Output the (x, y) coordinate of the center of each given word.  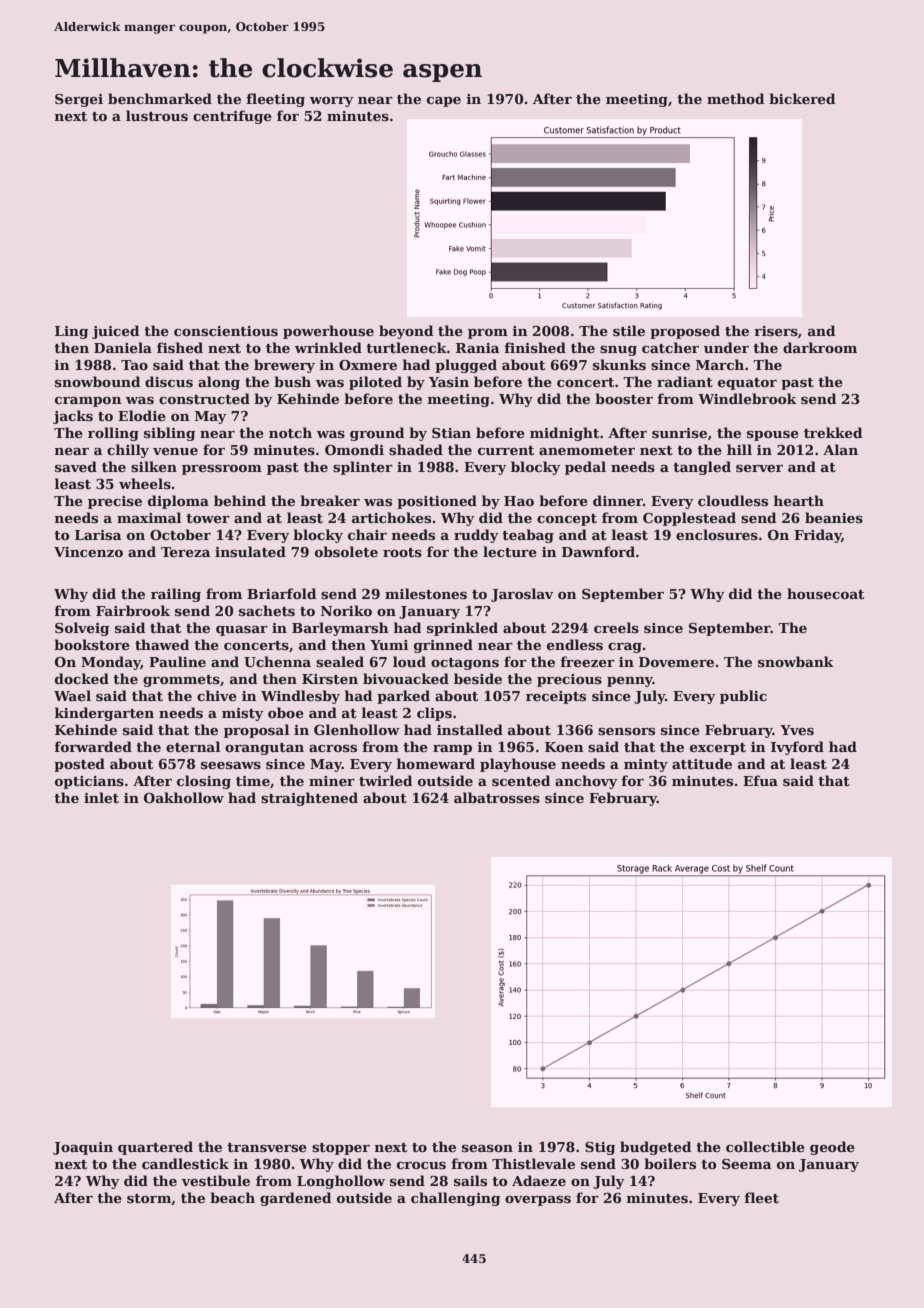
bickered (802, 98)
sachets (267, 610)
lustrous (157, 115)
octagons (465, 664)
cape (444, 102)
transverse (267, 1147)
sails (470, 1180)
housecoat (825, 593)
